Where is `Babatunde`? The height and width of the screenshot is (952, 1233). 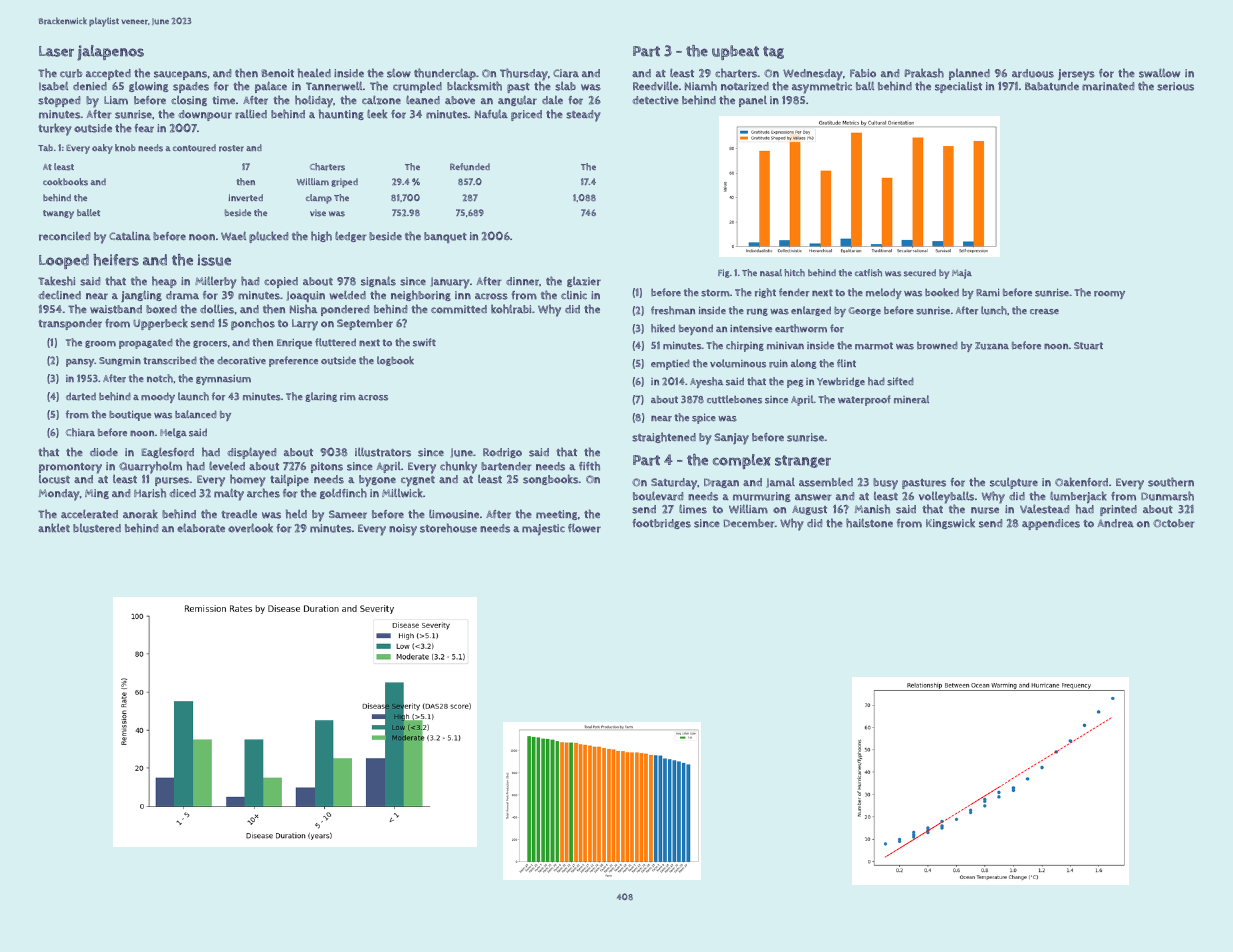 Babatunde is located at coordinates (1052, 86).
